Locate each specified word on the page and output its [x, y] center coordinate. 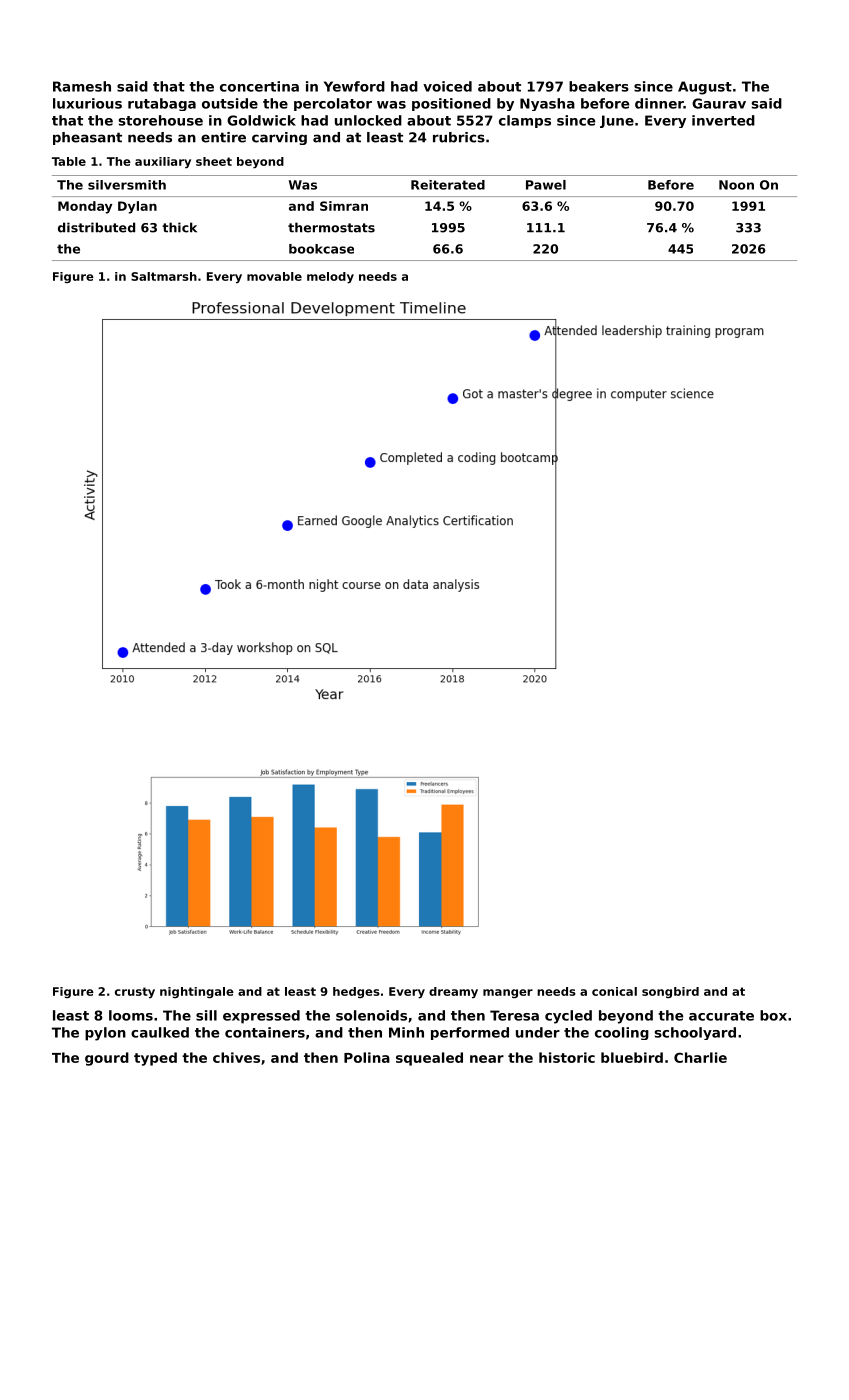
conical [614, 991]
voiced [447, 86]
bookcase [321, 249]
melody [330, 278]
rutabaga [162, 104]
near [487, 1059]
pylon [105, 1034]
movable [274, 276]
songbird [670, 992]
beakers [599, 86]
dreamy [453, 993]
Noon [736, 185]
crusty [135, 993]
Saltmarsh [164, 276]
